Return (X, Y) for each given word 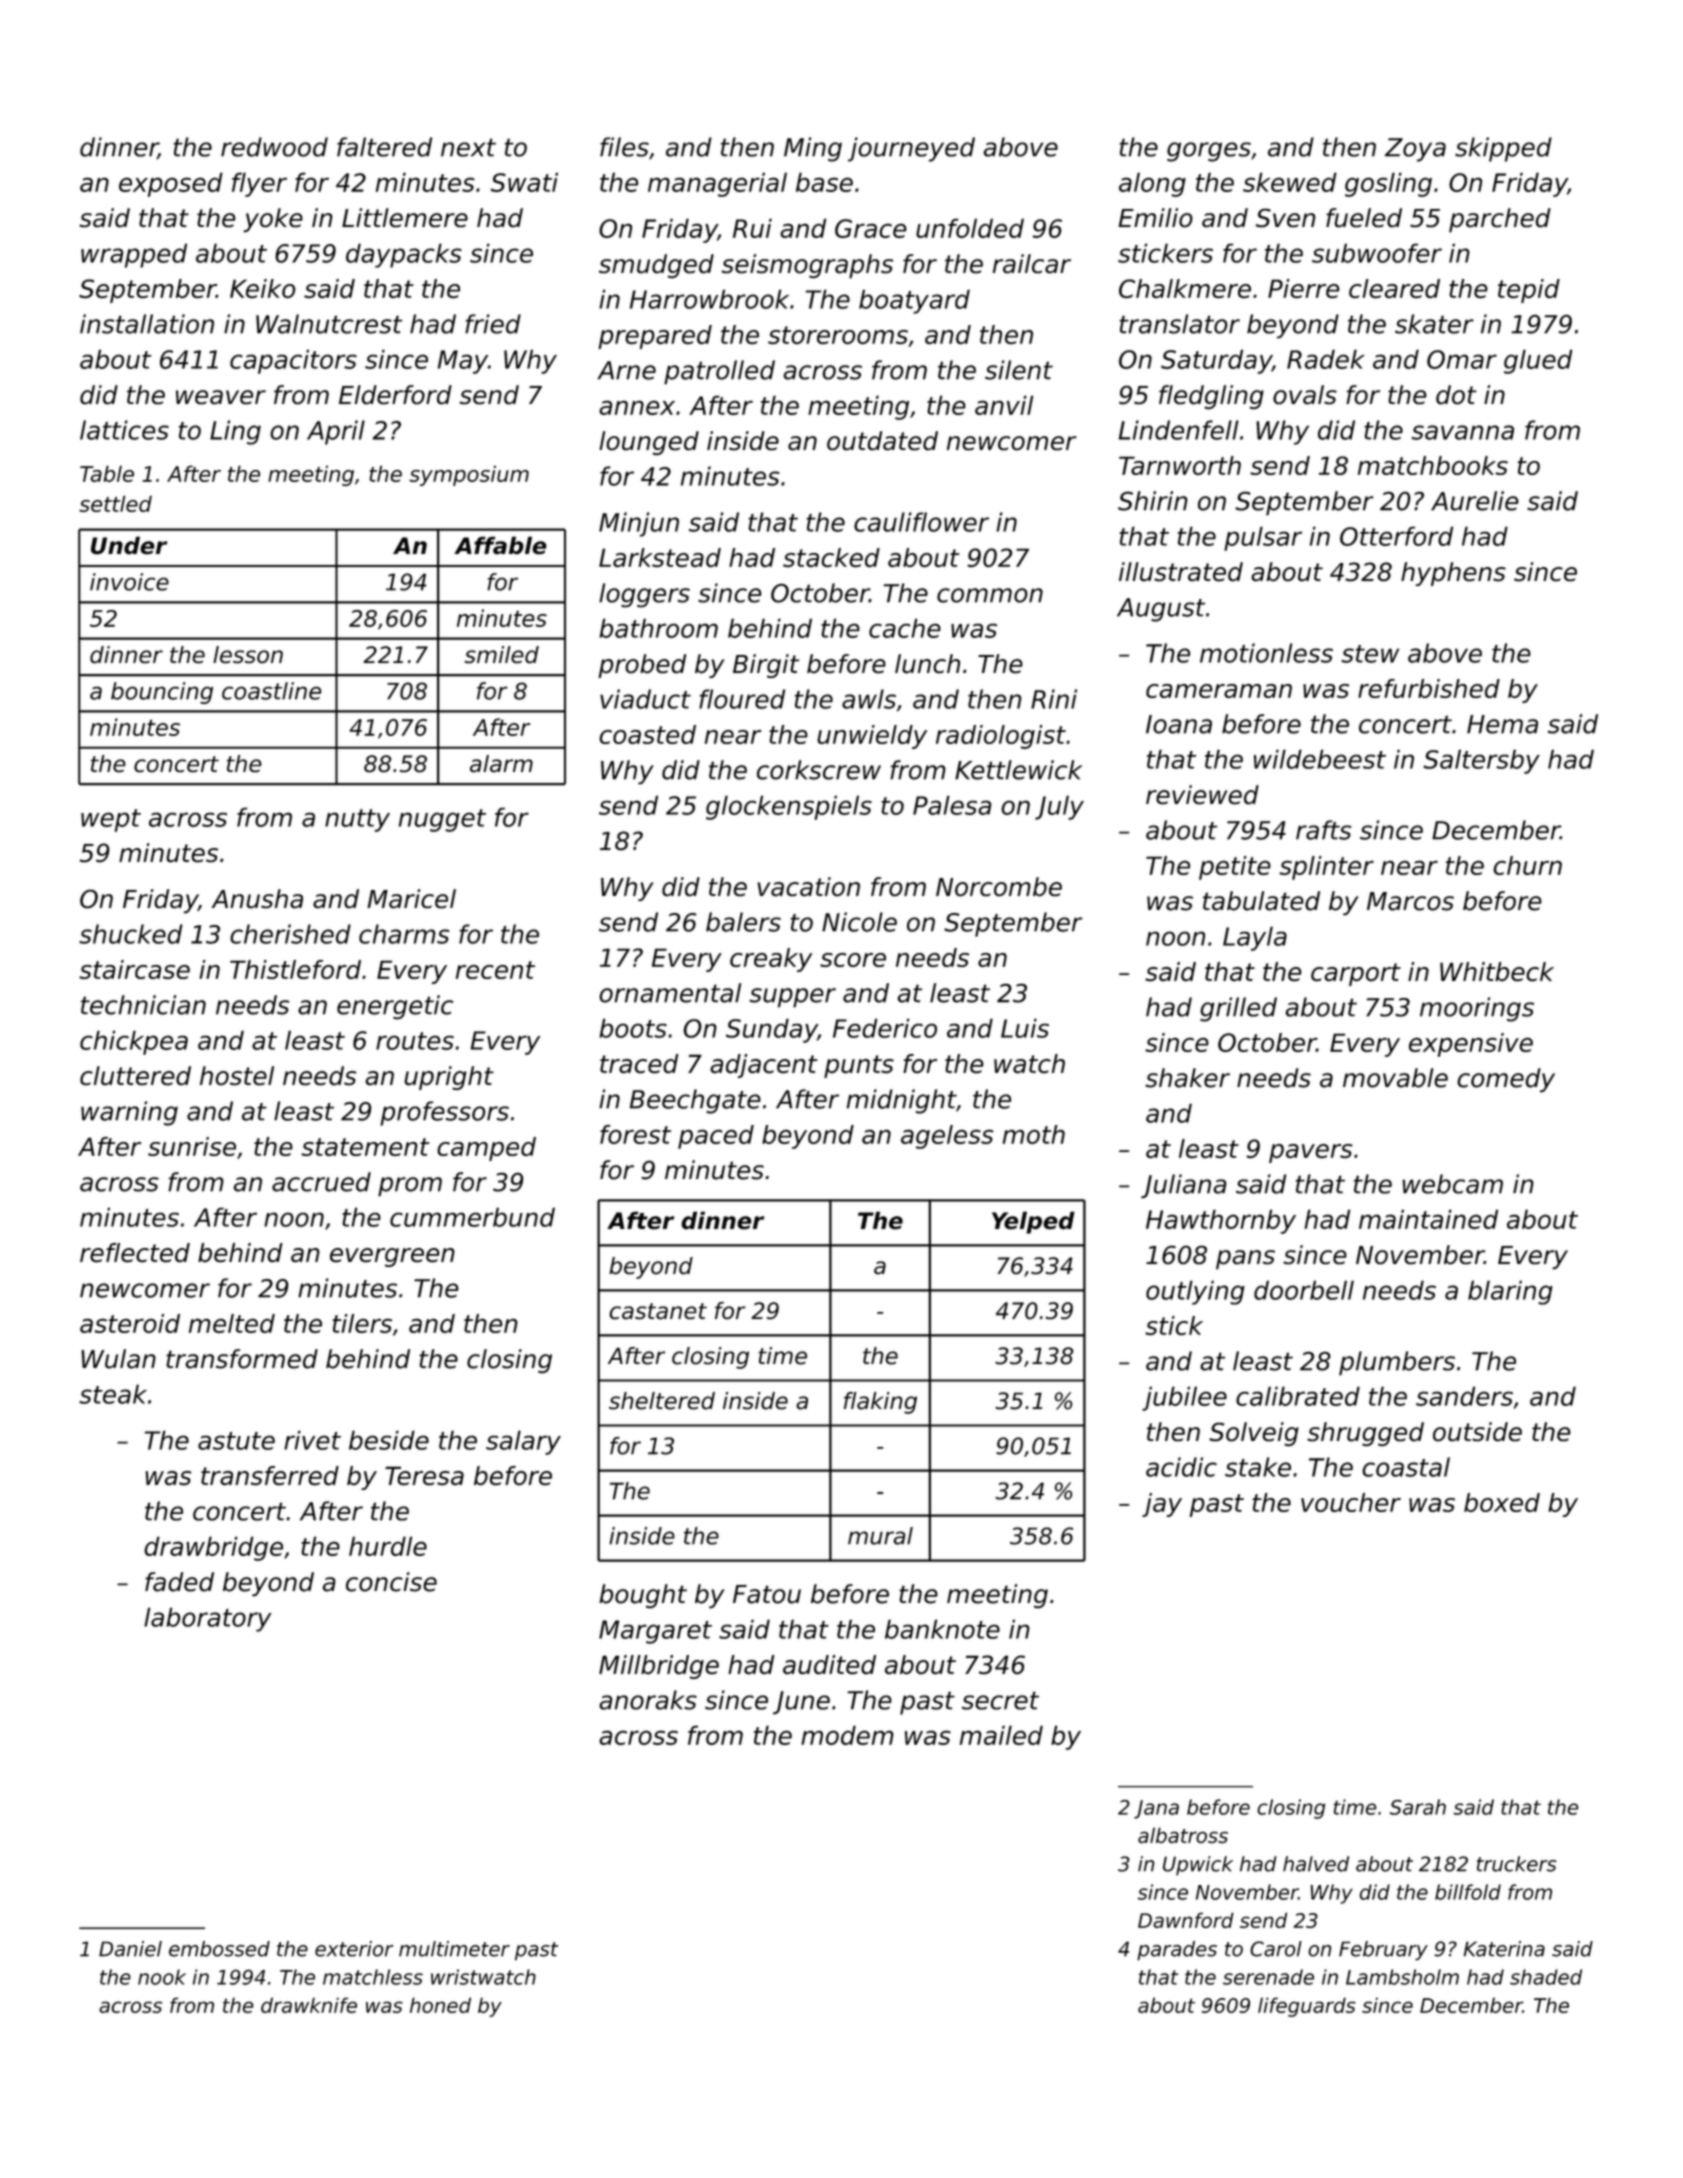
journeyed (911, 149)
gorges (1209, 152)
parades (1177, 1951)
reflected (135, 1252)
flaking (880, 1403)
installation (147, 324)
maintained (1428, 1219)
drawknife (309, 2005)
